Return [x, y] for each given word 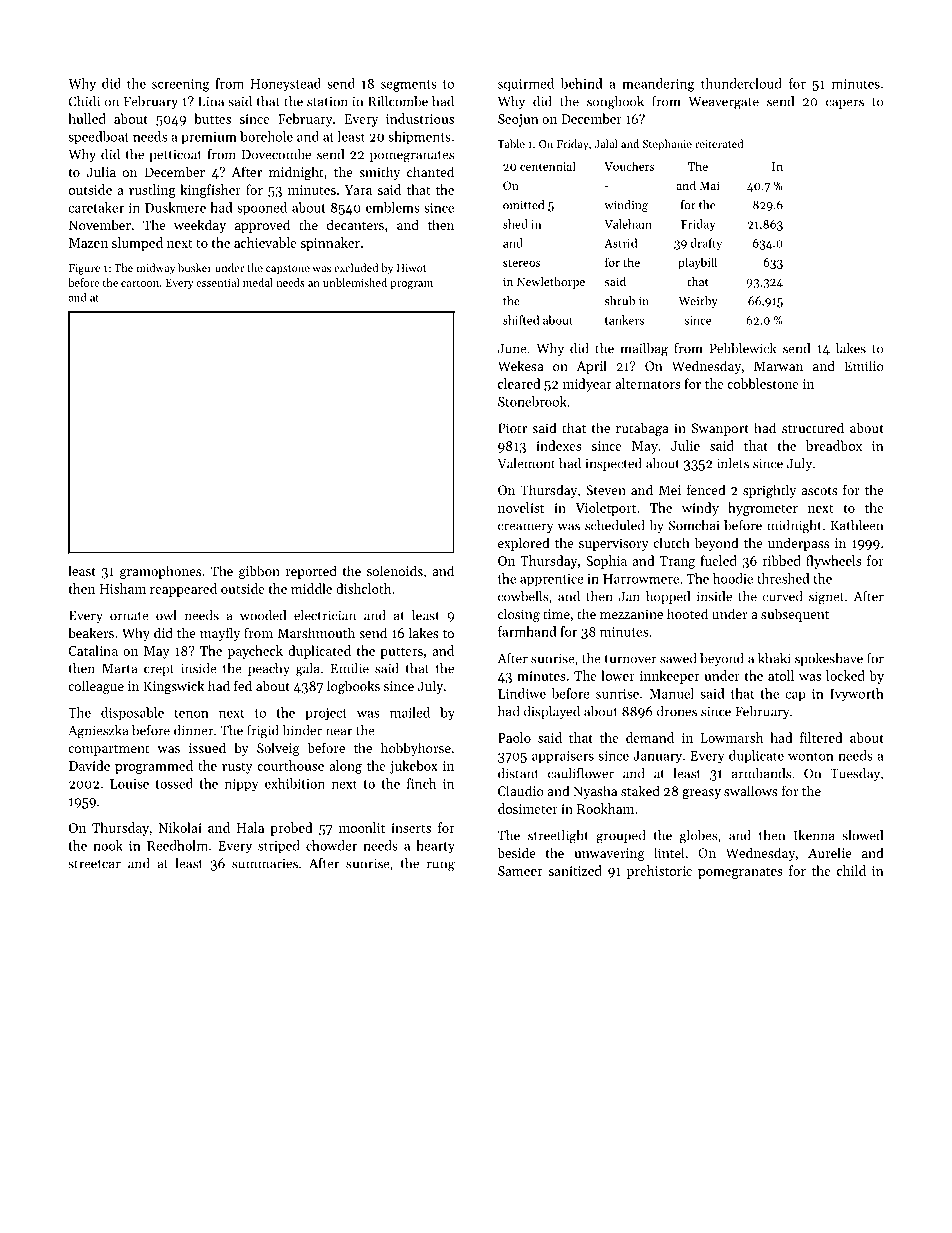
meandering [658, 85]
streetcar [94, 864]
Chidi [84, 101]
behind [582, 83]
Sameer [520, 871]
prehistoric [659, 872]
